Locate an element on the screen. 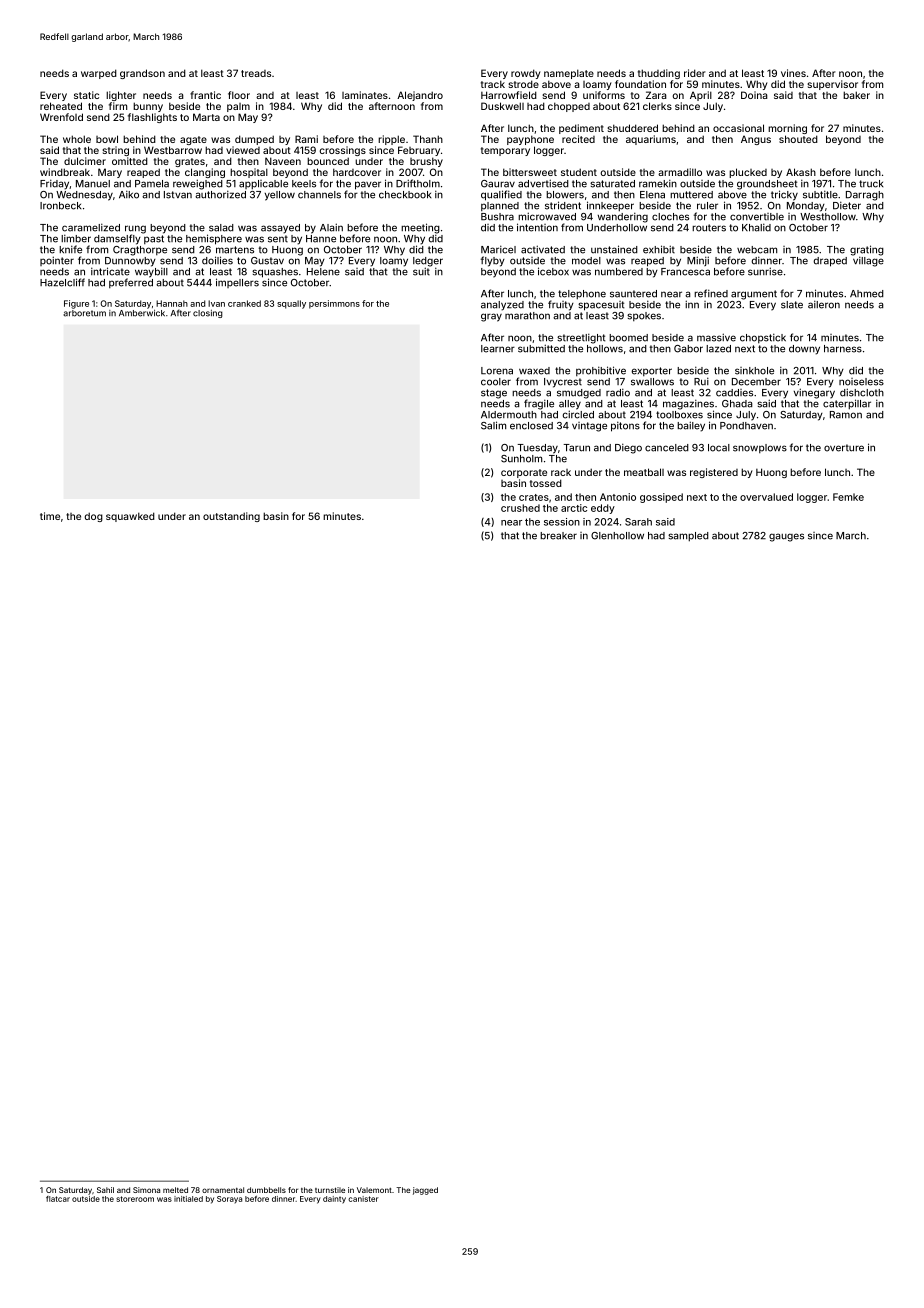  outstanding is located at coordinates (231, 517).
